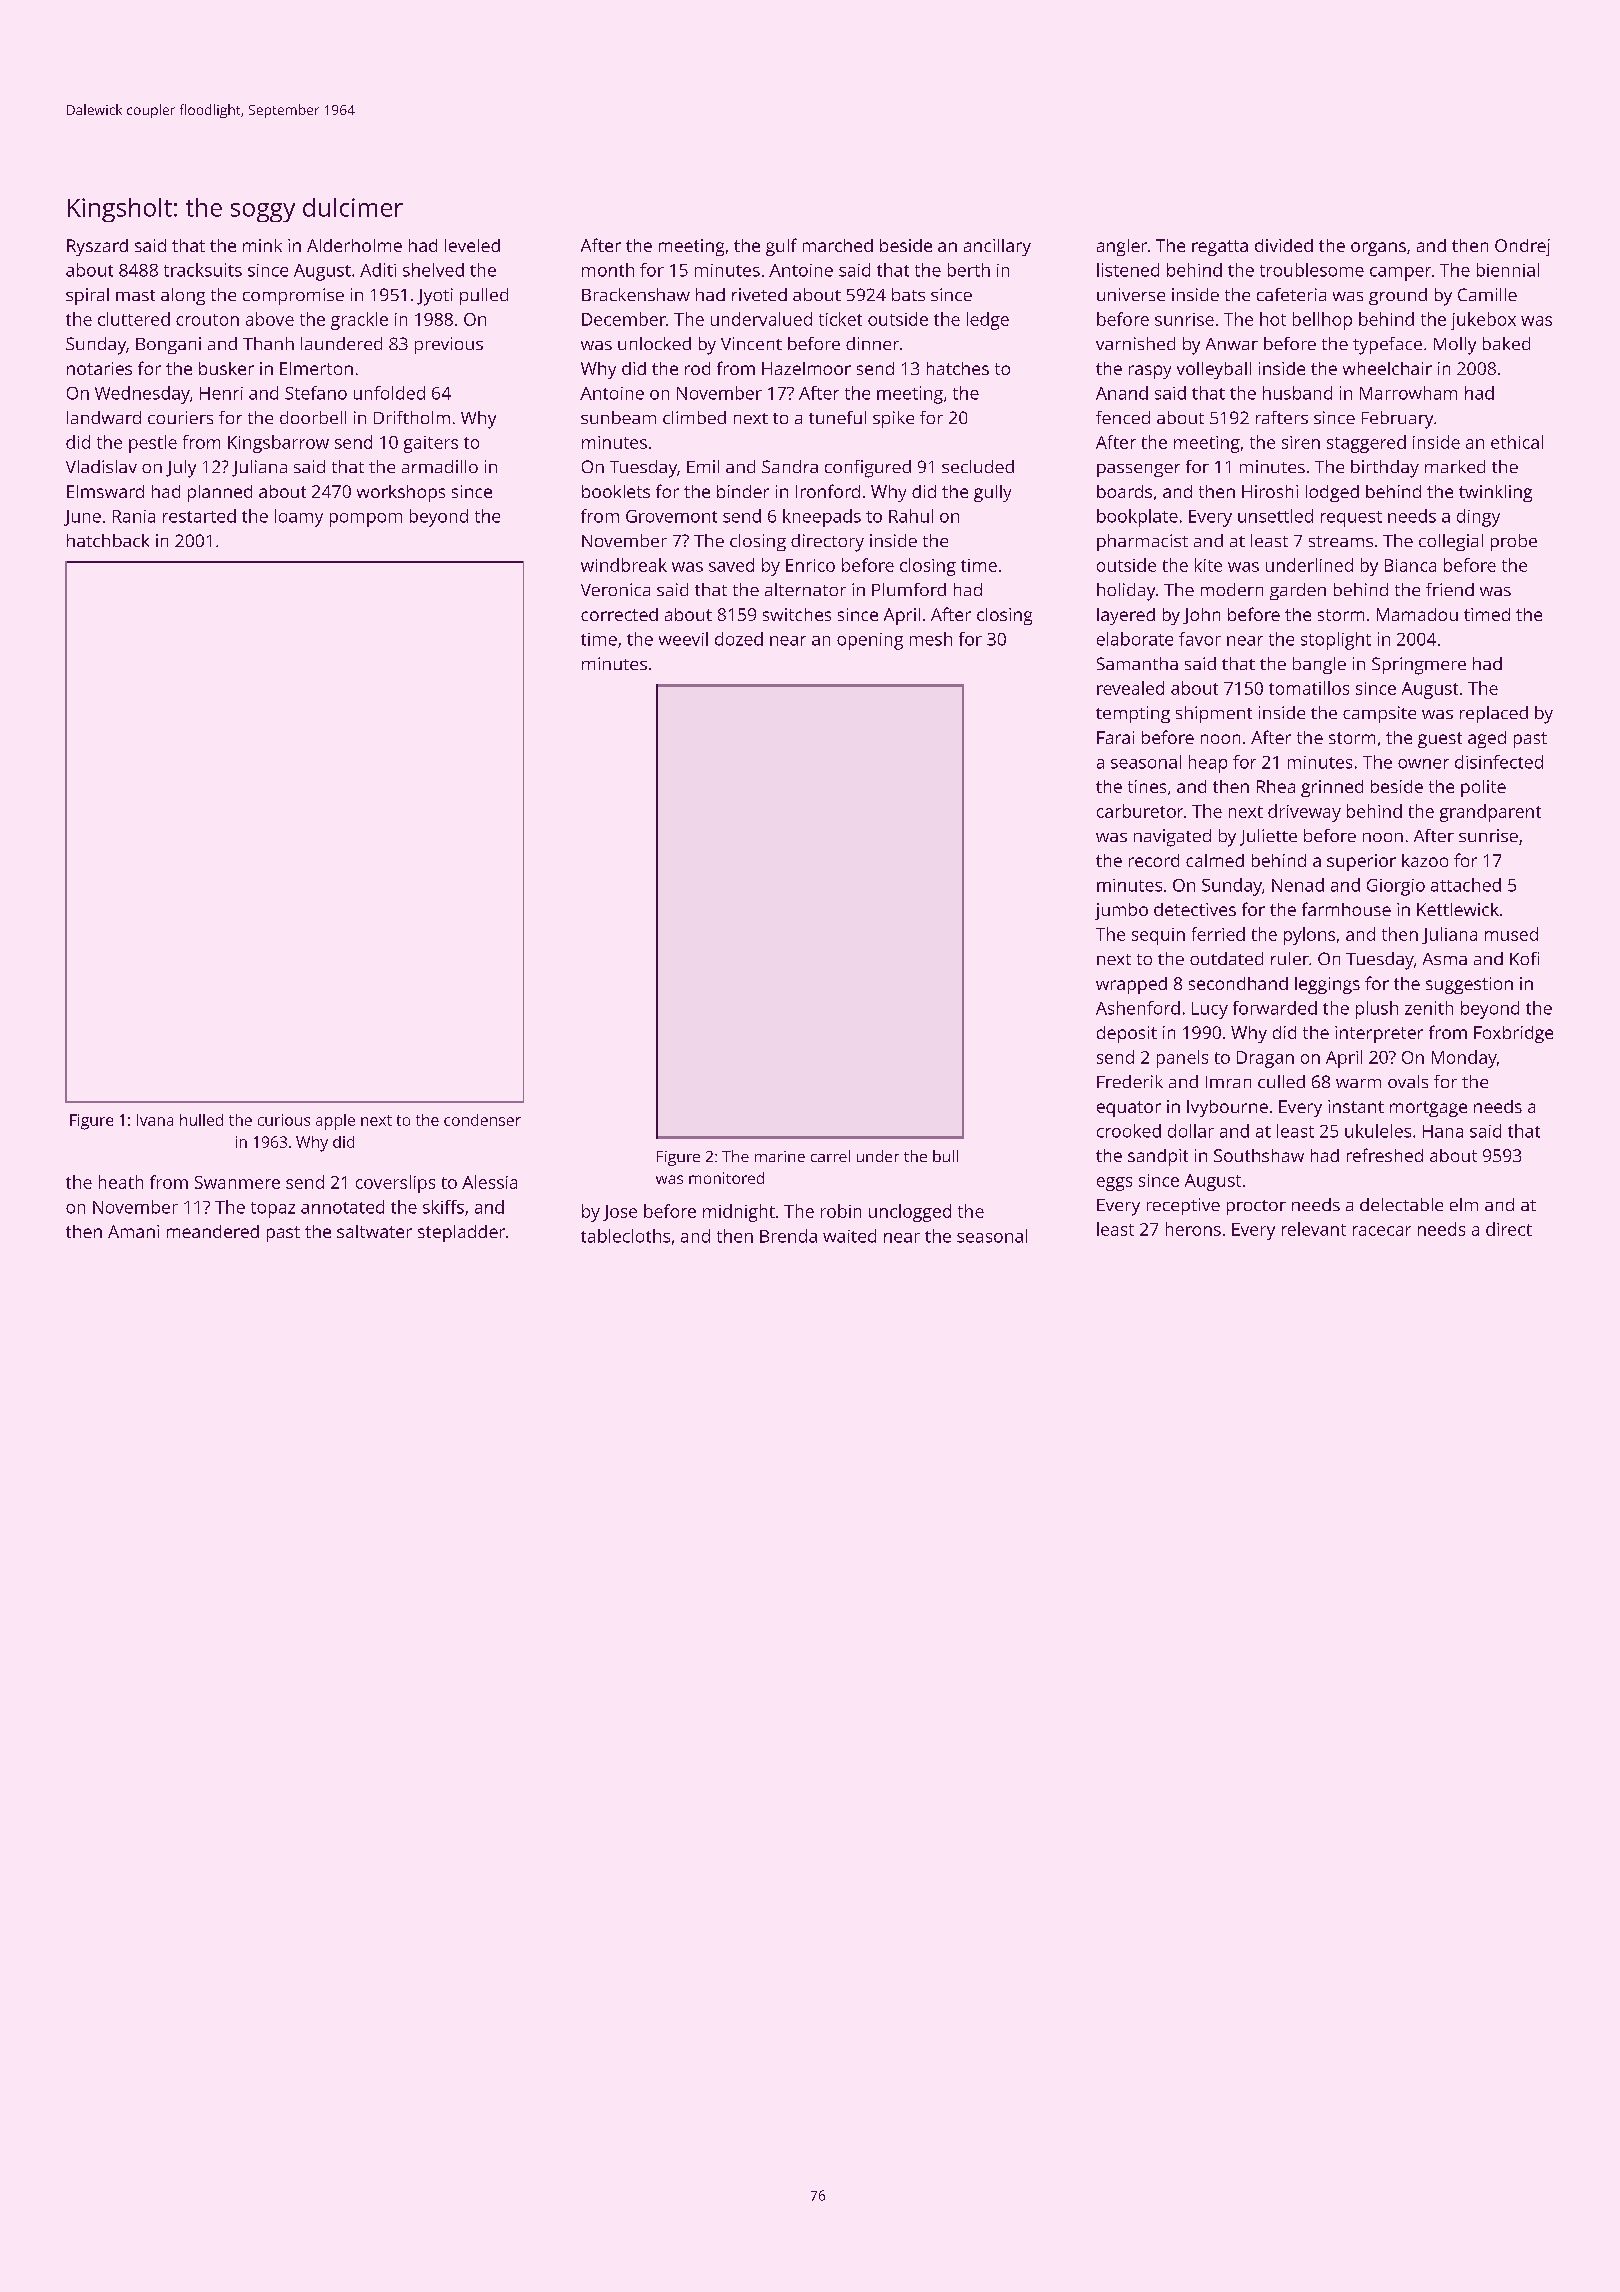 The height and width of the screenshot is (2292, 1620). I want to click on workshops, so click(401, 493).
